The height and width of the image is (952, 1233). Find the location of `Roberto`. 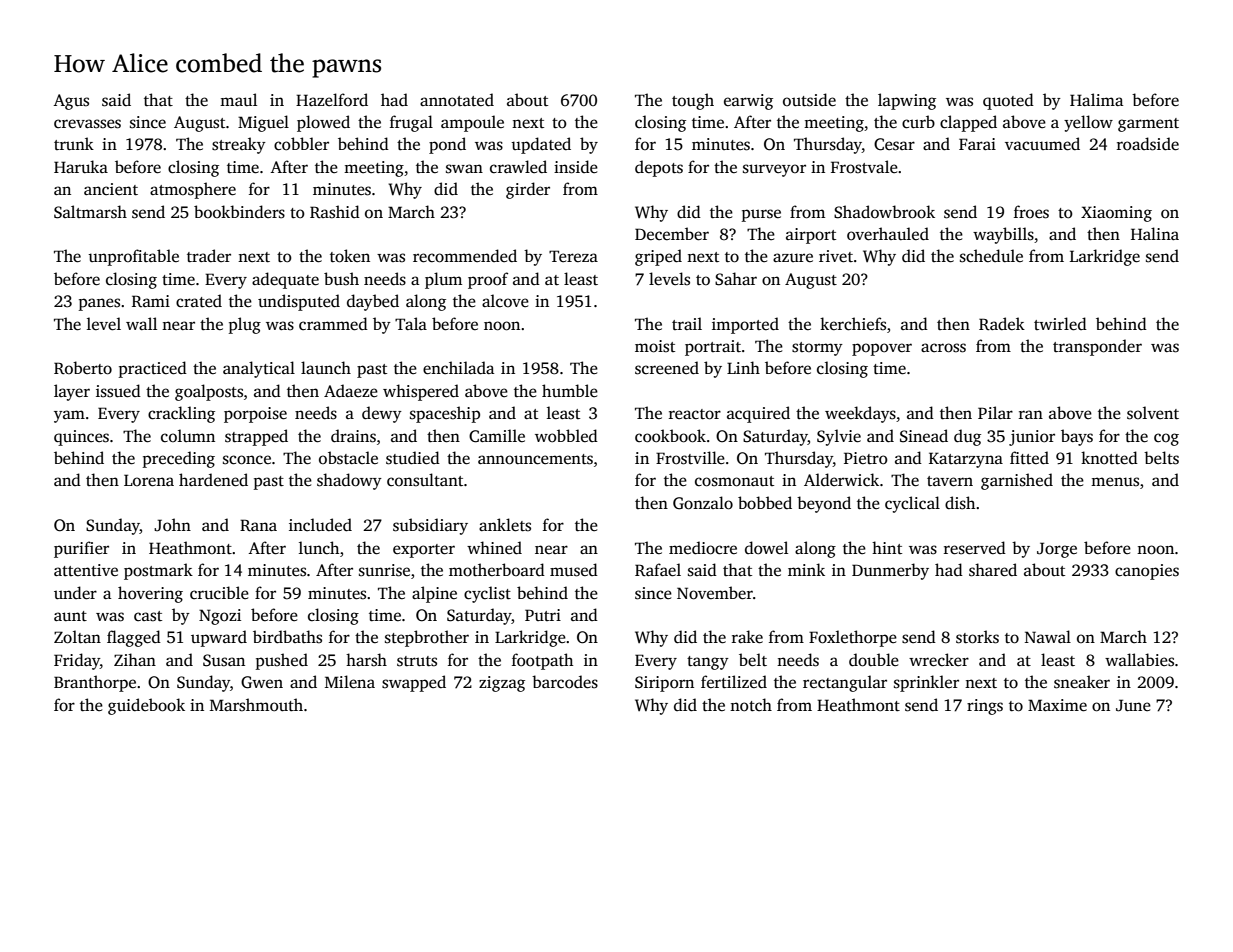

Roberto is located at coordinates (83, 368).
